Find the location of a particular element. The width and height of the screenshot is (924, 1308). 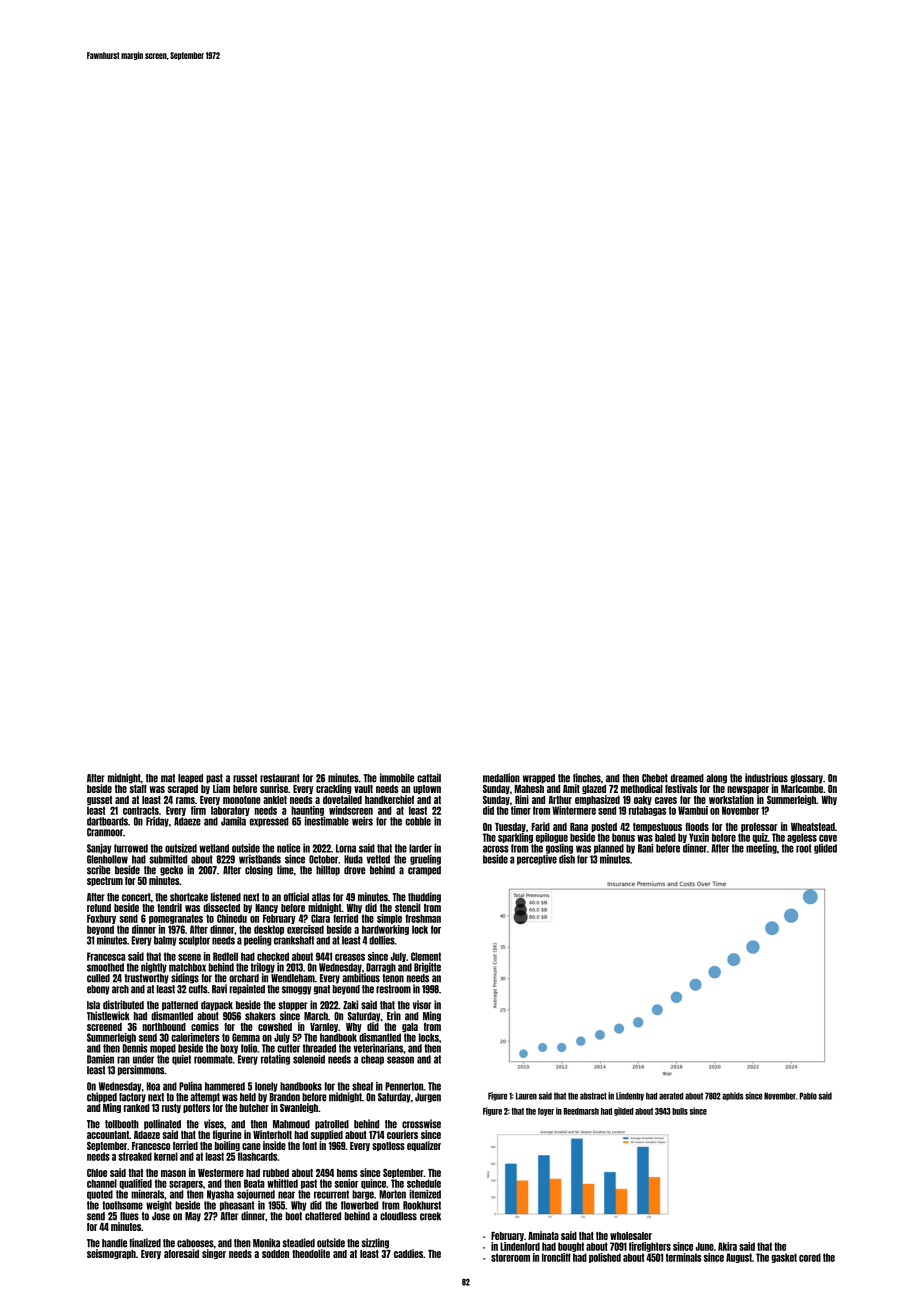

sodden is located at coordinates (275, 1254).
